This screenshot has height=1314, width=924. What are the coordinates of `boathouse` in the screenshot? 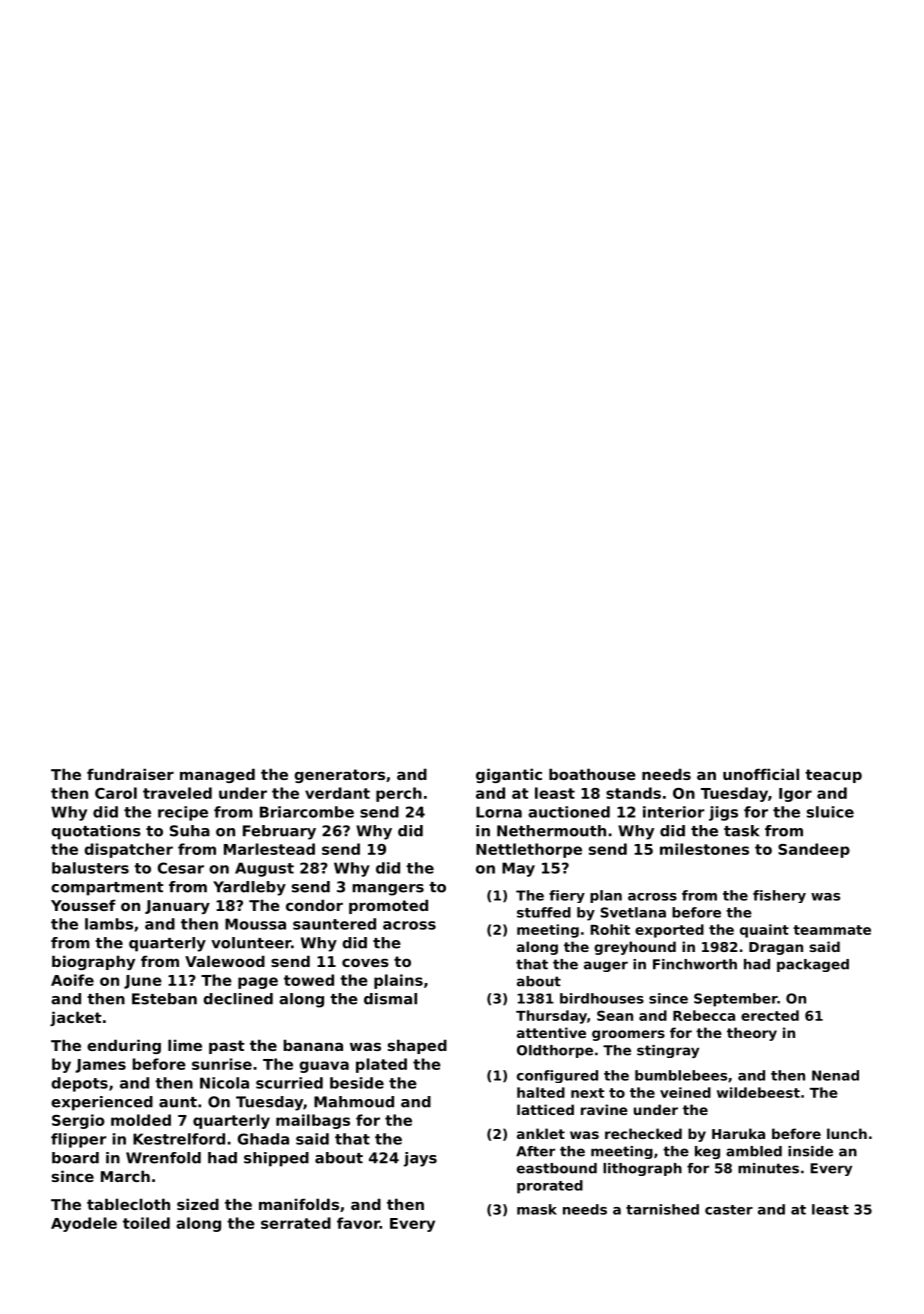 It's located at (592, 774).
